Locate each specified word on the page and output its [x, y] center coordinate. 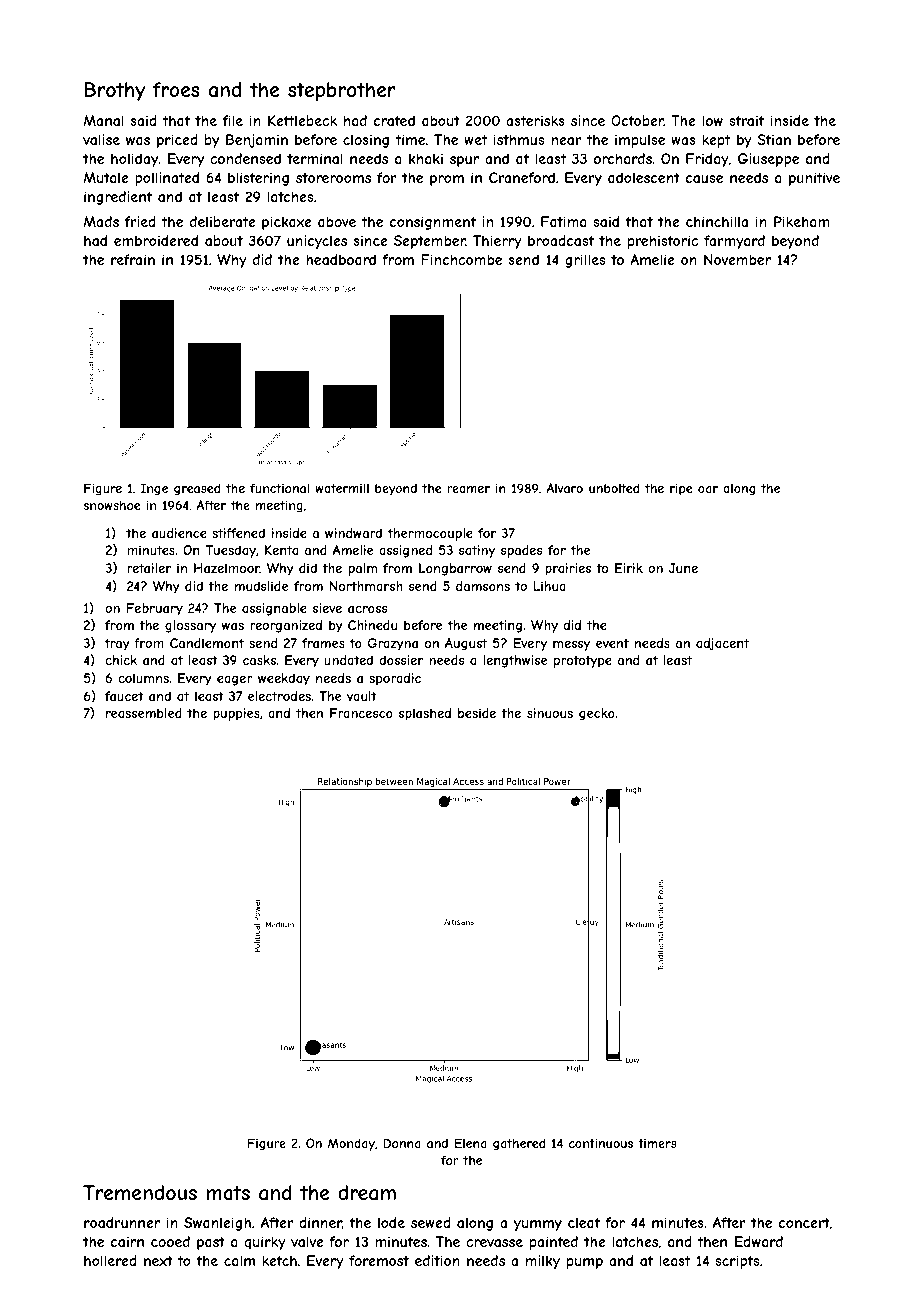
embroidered [156, 240]
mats [228, 1193]
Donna [402, 1143]
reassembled [144, 713]
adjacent [722, 644]
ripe [681, 489]
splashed [425, 714]
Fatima [563, 221]
